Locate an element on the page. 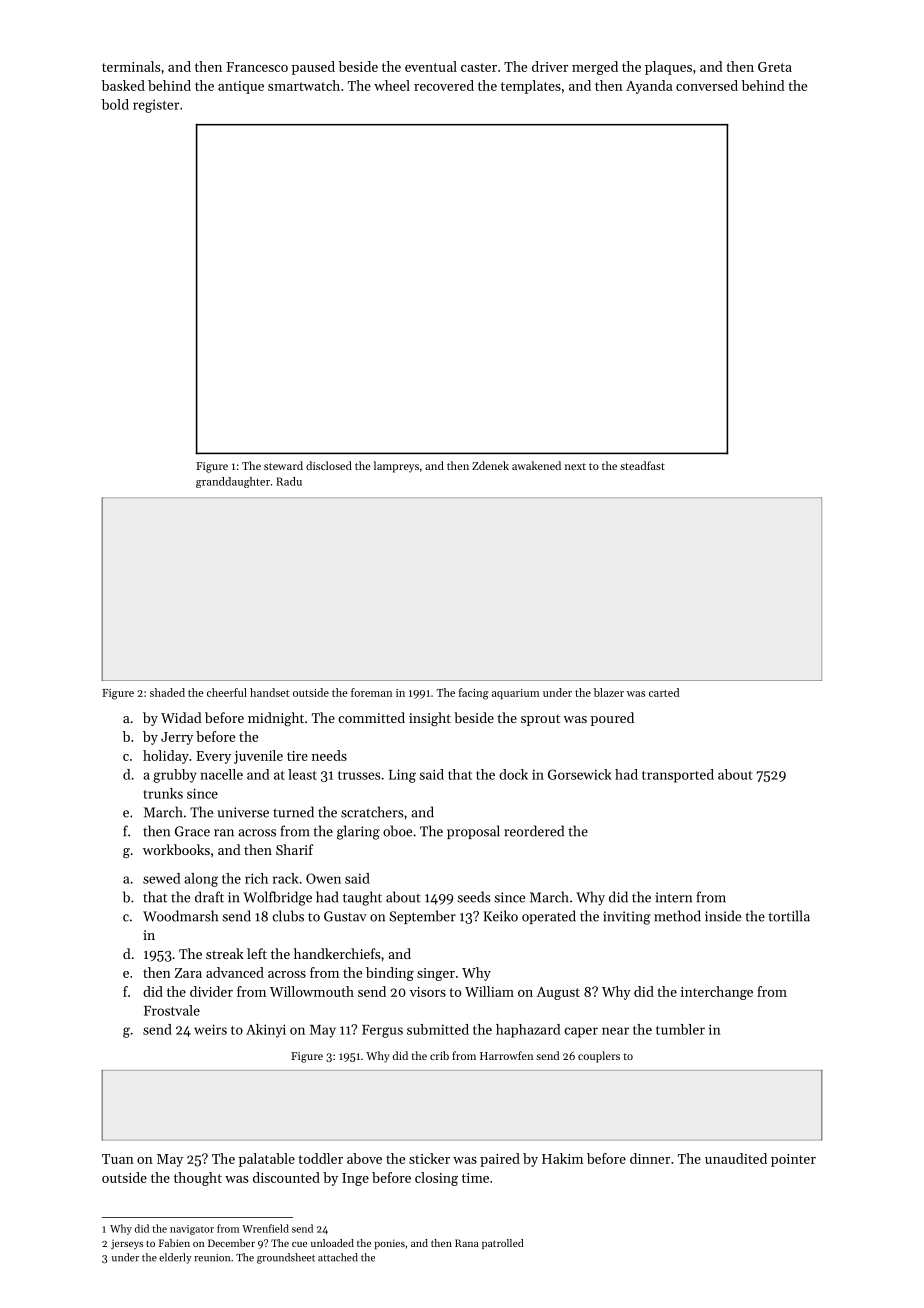  Widad is located at coordinates (181, 717).
